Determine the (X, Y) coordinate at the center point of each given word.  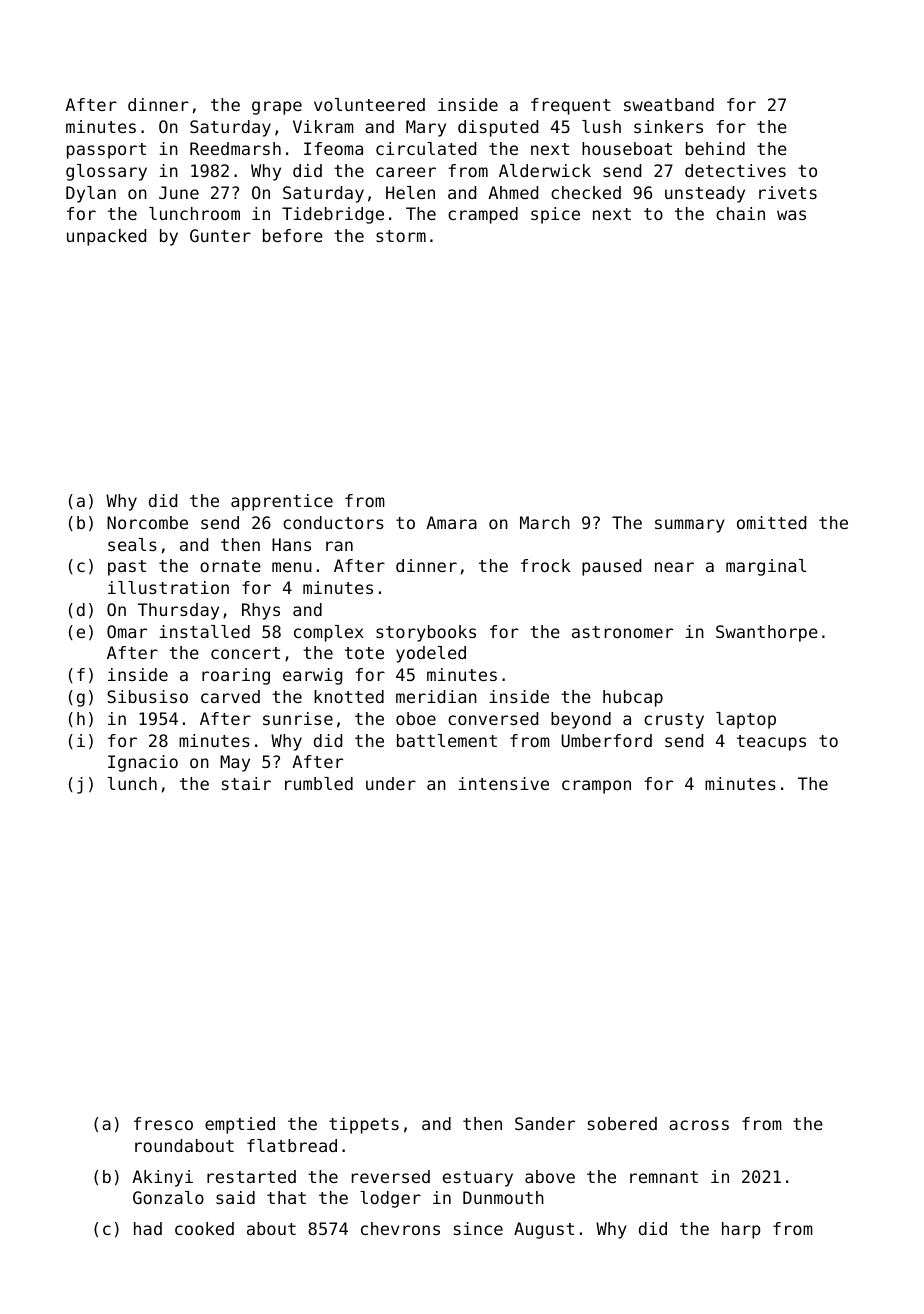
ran (339, 546)
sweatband (669, 104)
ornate (230, 566)
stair (246, 783)
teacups (771, 743)
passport (106, 151)
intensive (503, 783)
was (791, 215)
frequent (571, 106)
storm (401, 236)
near (674, 567)
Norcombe (147, 522)
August (544, 1230)
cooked (204, 1228)
